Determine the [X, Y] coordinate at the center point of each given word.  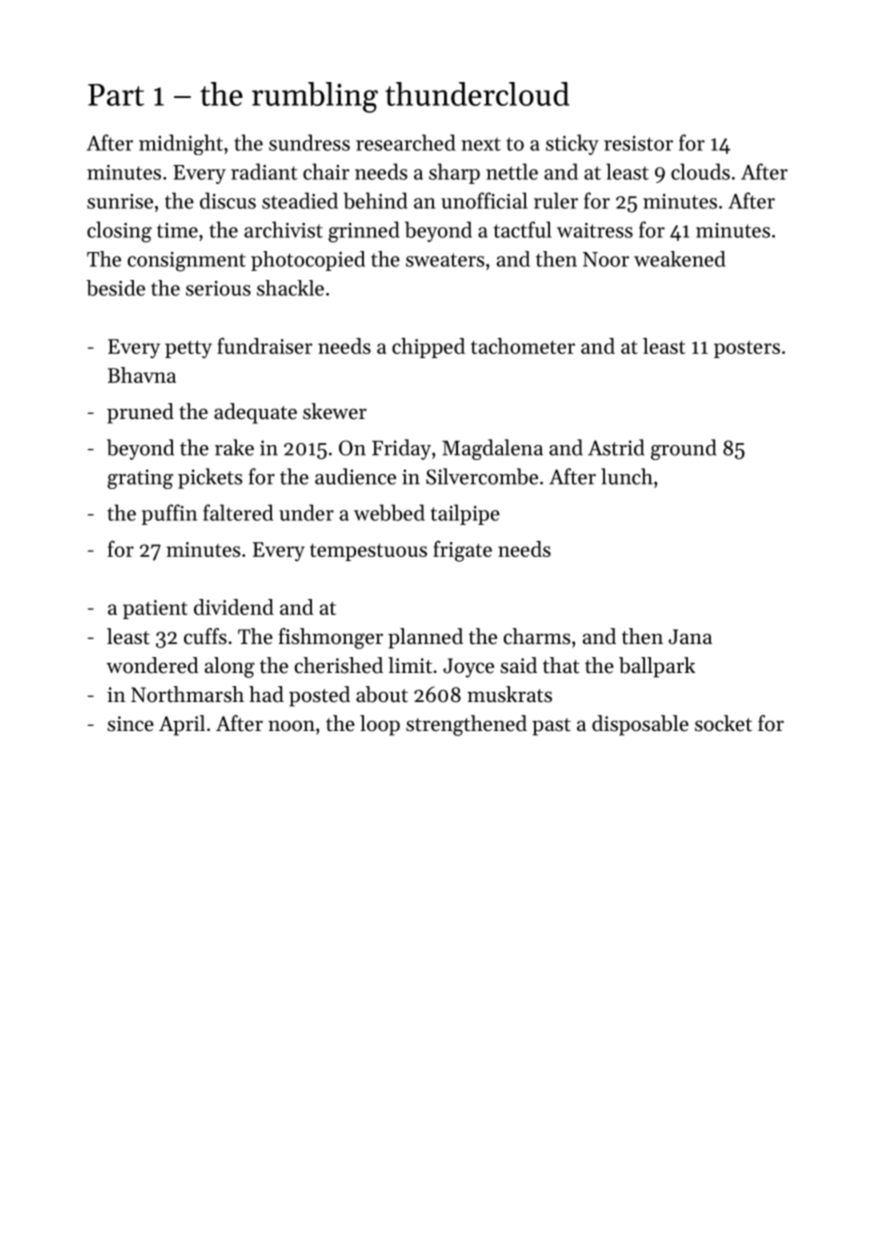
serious [218, 288]
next [481, 144]
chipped [428, 348]
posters [747, 349]
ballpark [657, 667]
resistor [638, 143]
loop [380, 725]
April [182, 725]
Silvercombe [482, 476]
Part [116, 95]
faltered [238, 512]
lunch [627, 476]
